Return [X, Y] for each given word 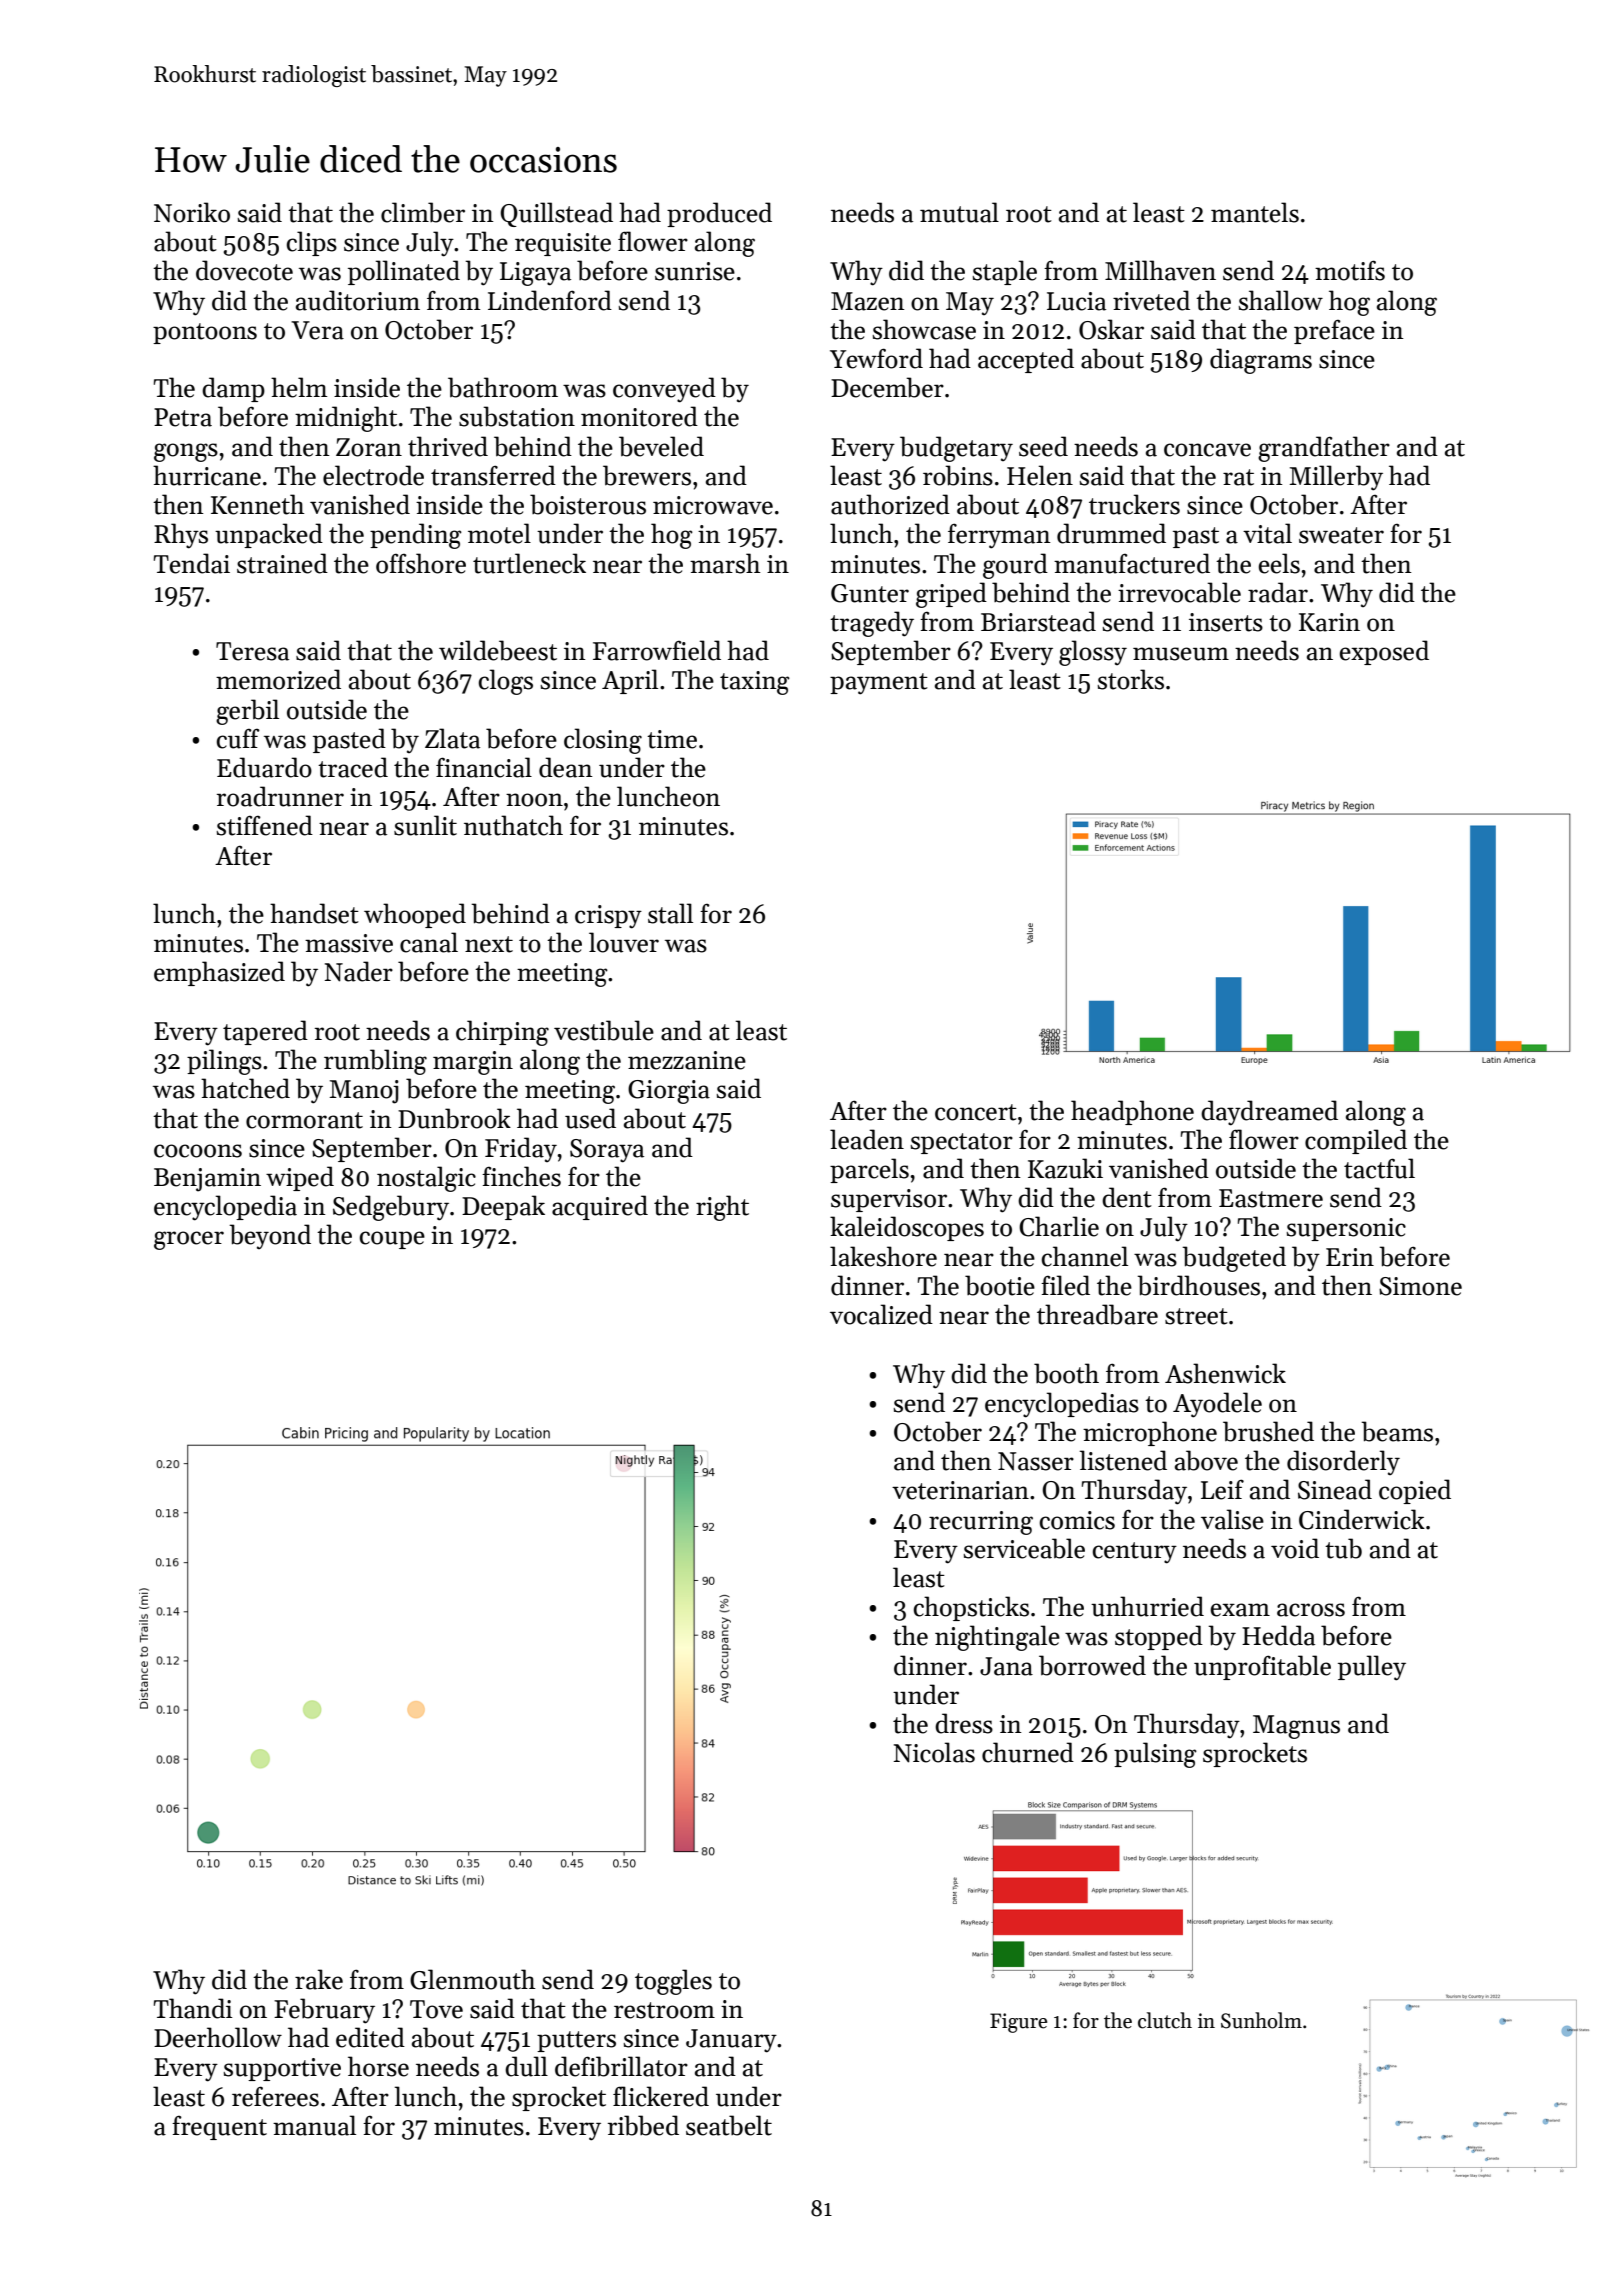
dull [526, 2066]
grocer [189, 1240]
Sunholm [1261, 2020]
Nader [359, 971]
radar [1278, 592]
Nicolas [934, 1752]
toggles [673, 1982]
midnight [346, 419]
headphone [1132, 1112]
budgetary [956, 449]
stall [670, 913]
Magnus [1296, 1727]
